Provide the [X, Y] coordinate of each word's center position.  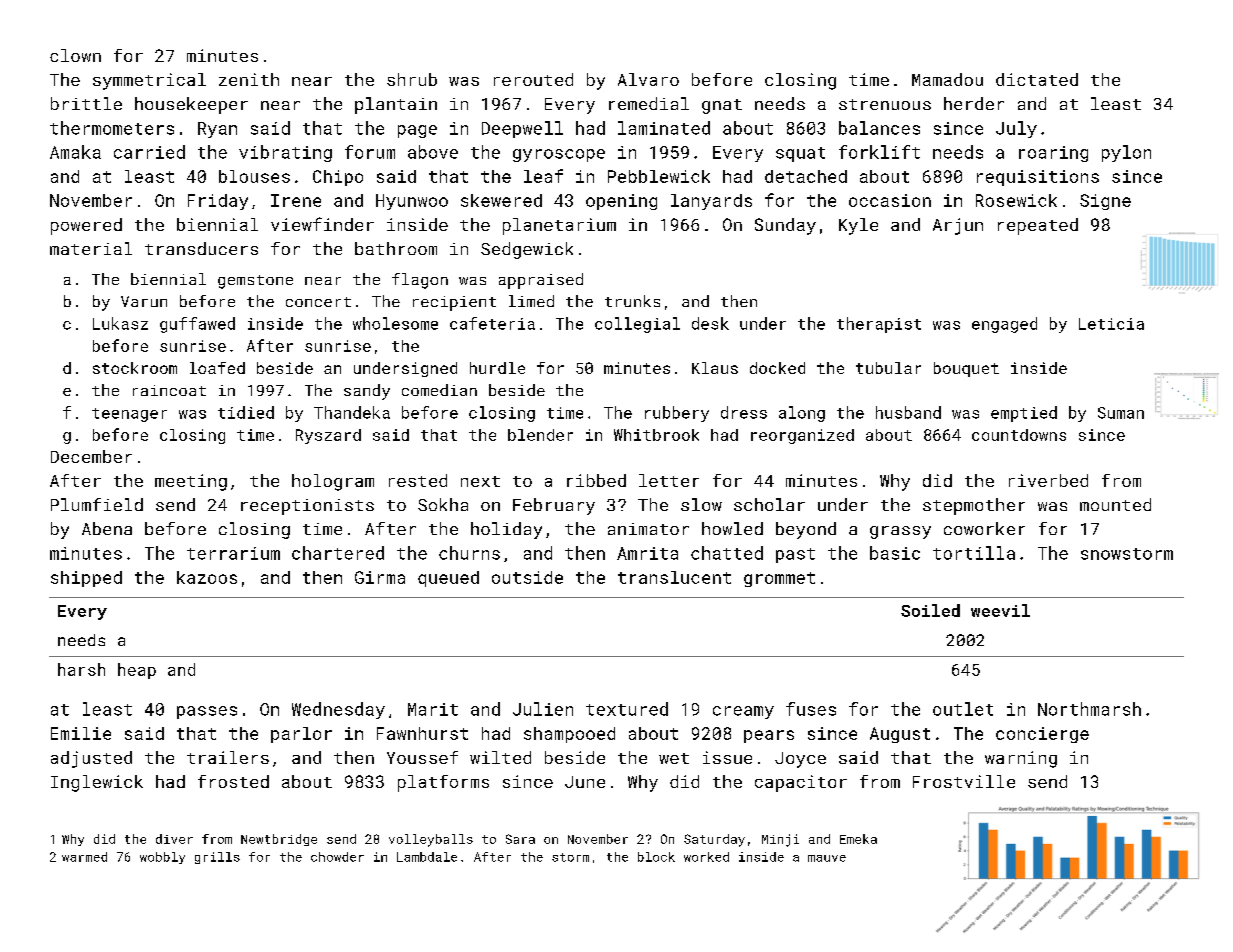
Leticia [1111, 324]
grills [217, 858]
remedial [649, 103]
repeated [1038, 226]
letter [669, 480]
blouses [254, 176]
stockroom [135, 368]
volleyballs [431, 840]
